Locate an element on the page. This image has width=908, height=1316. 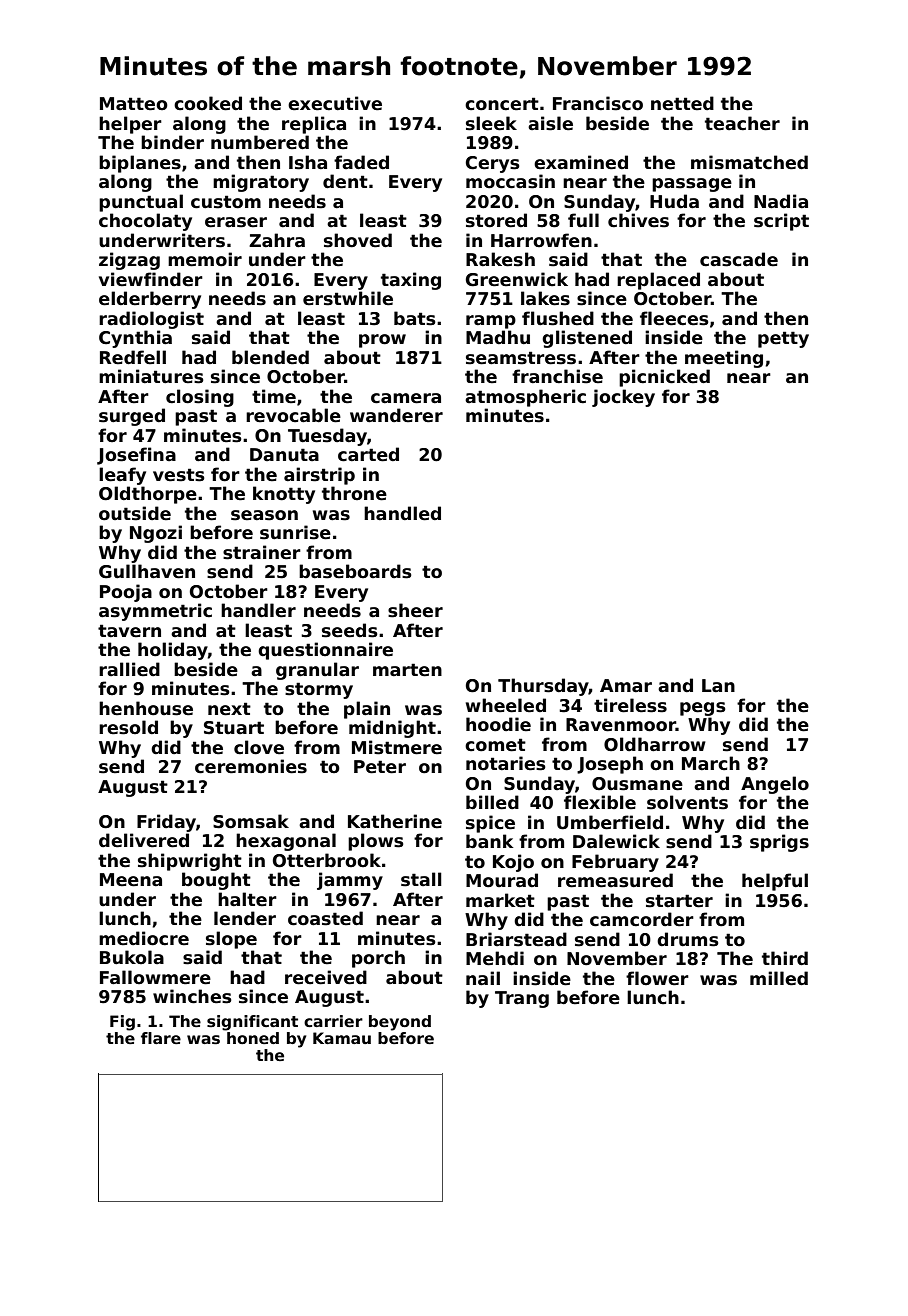
replaced is located at coordinates (658, 281).
